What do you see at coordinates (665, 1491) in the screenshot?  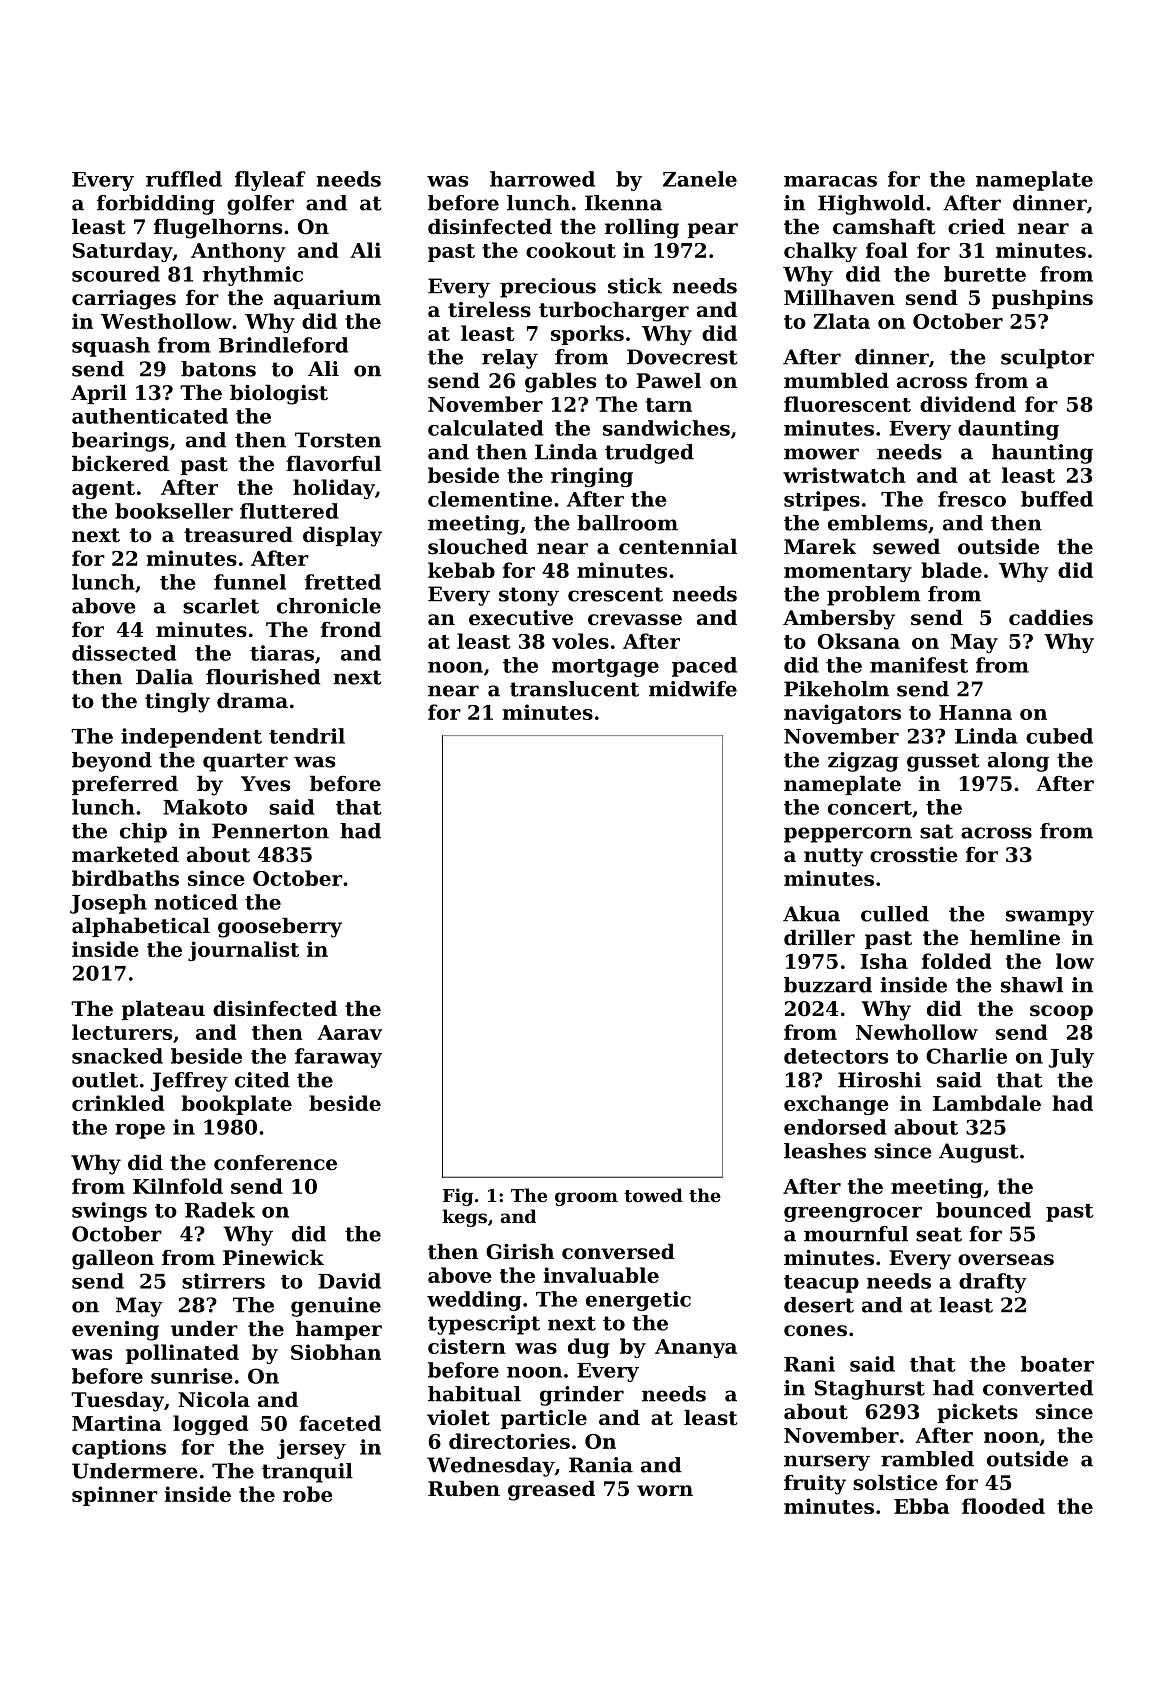 I see `worn` at bounding box center [665, 1491].
